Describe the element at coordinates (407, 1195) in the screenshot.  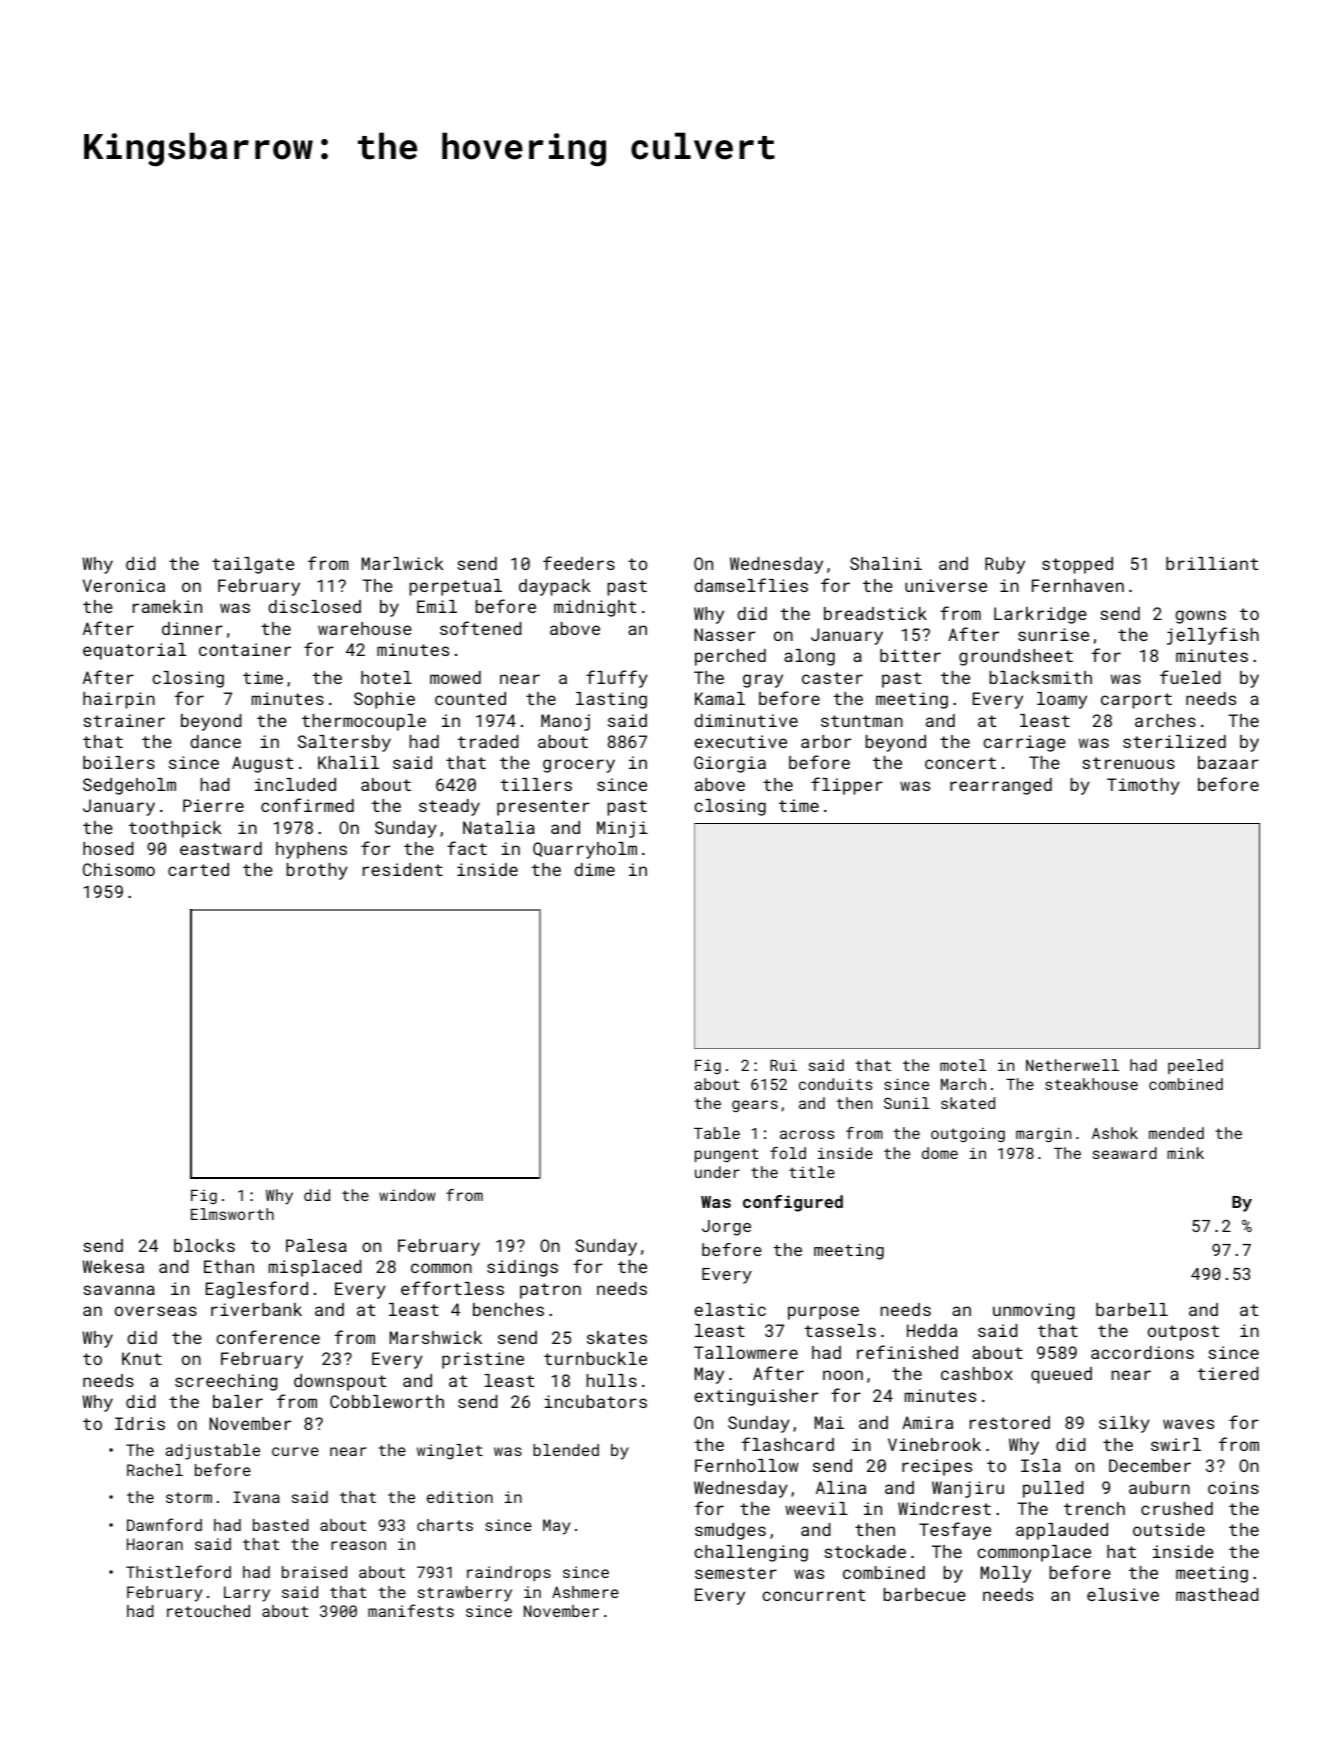
I see `window` at that location.
